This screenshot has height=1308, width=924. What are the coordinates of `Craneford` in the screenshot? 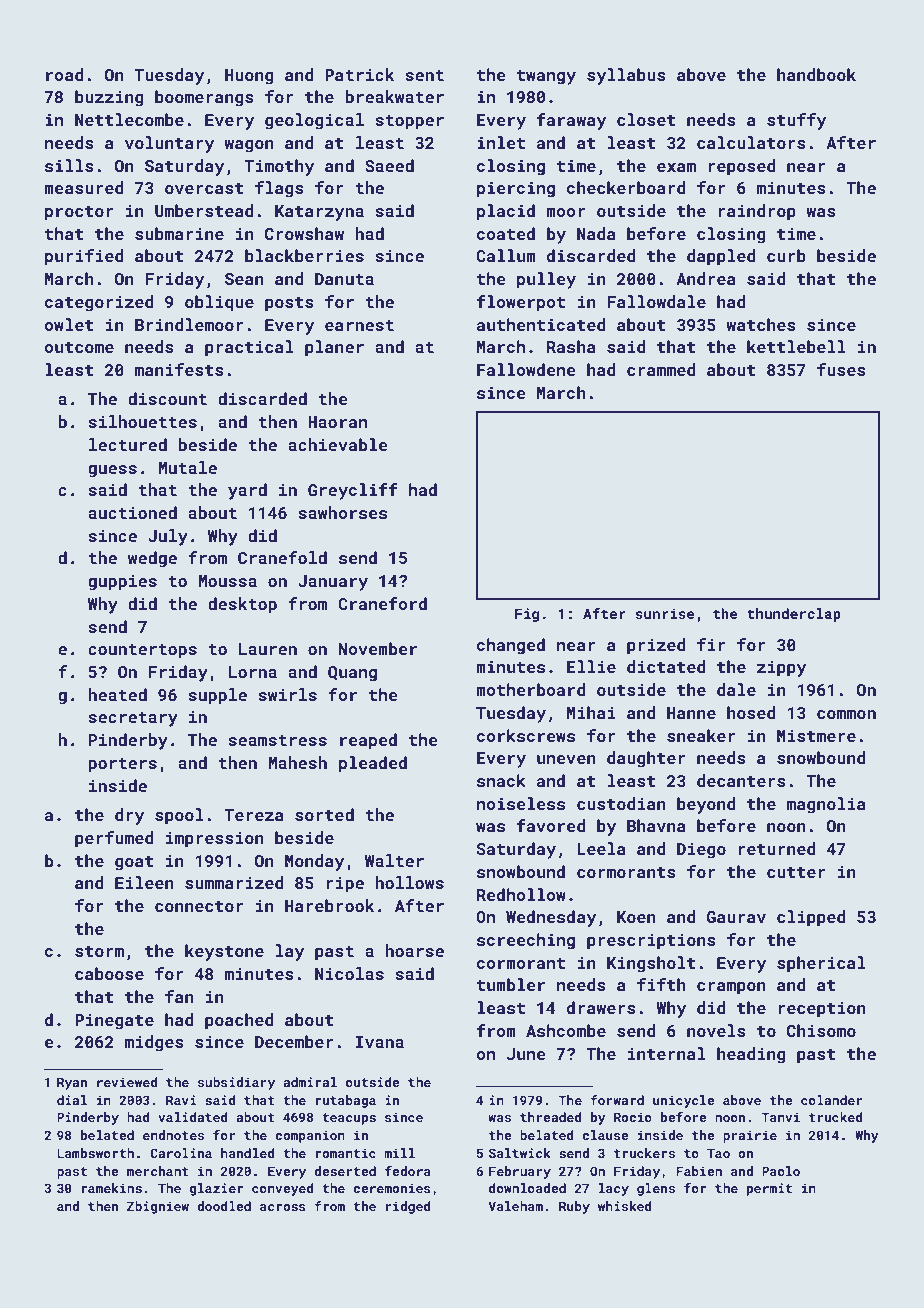 It's located at (382, 603).
